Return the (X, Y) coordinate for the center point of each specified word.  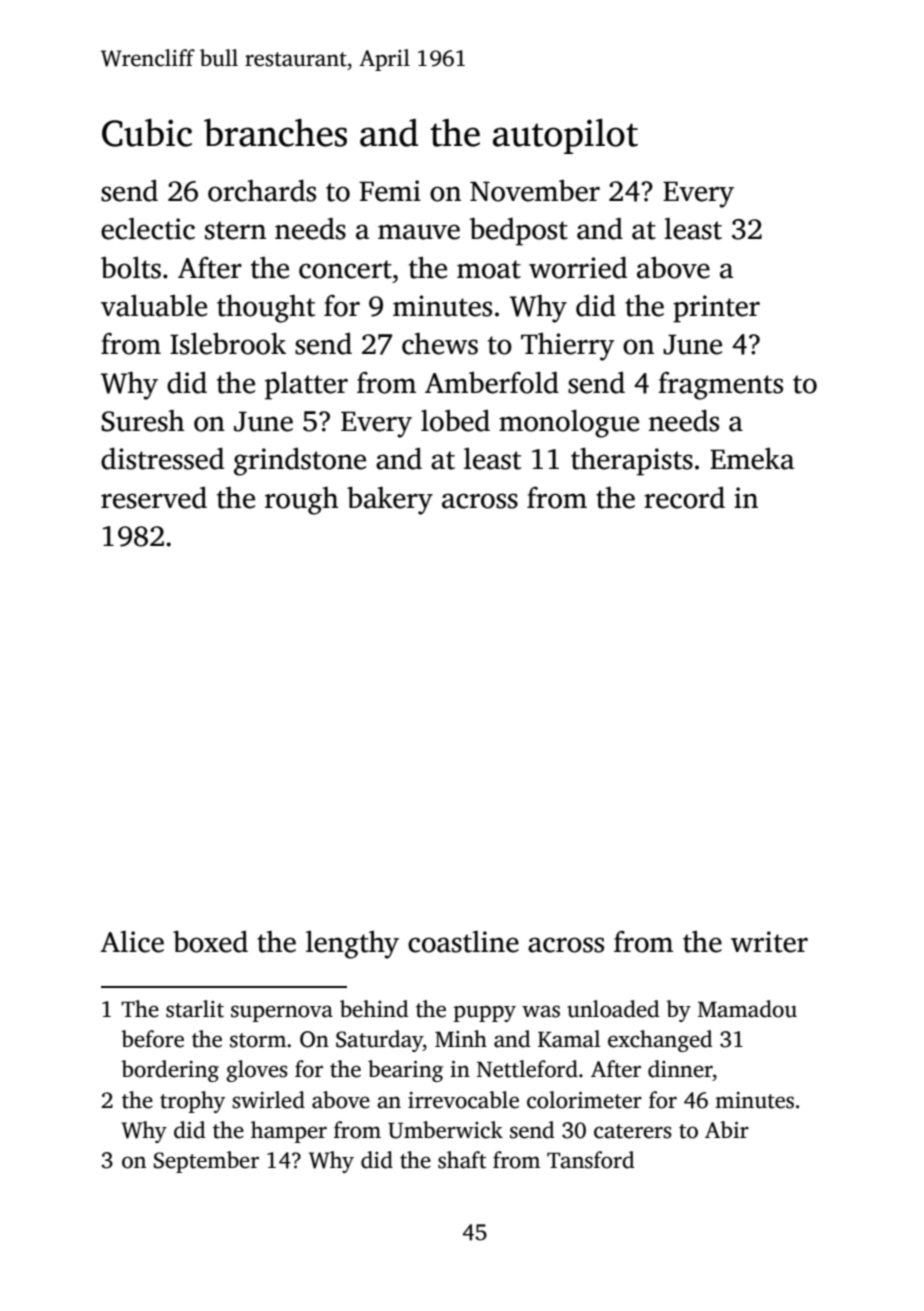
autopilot (565, 136)
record (684, 498)
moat (489, 269)
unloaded (613, 1009)
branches (275, 133)
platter (306, 386)
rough (301, 501)
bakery (390, 500)
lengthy (352, 945)
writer (769, 942)
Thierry (568, 347)
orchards (262, 190)
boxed (210, 941)
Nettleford (527, 1069)
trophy (192, 1102)
